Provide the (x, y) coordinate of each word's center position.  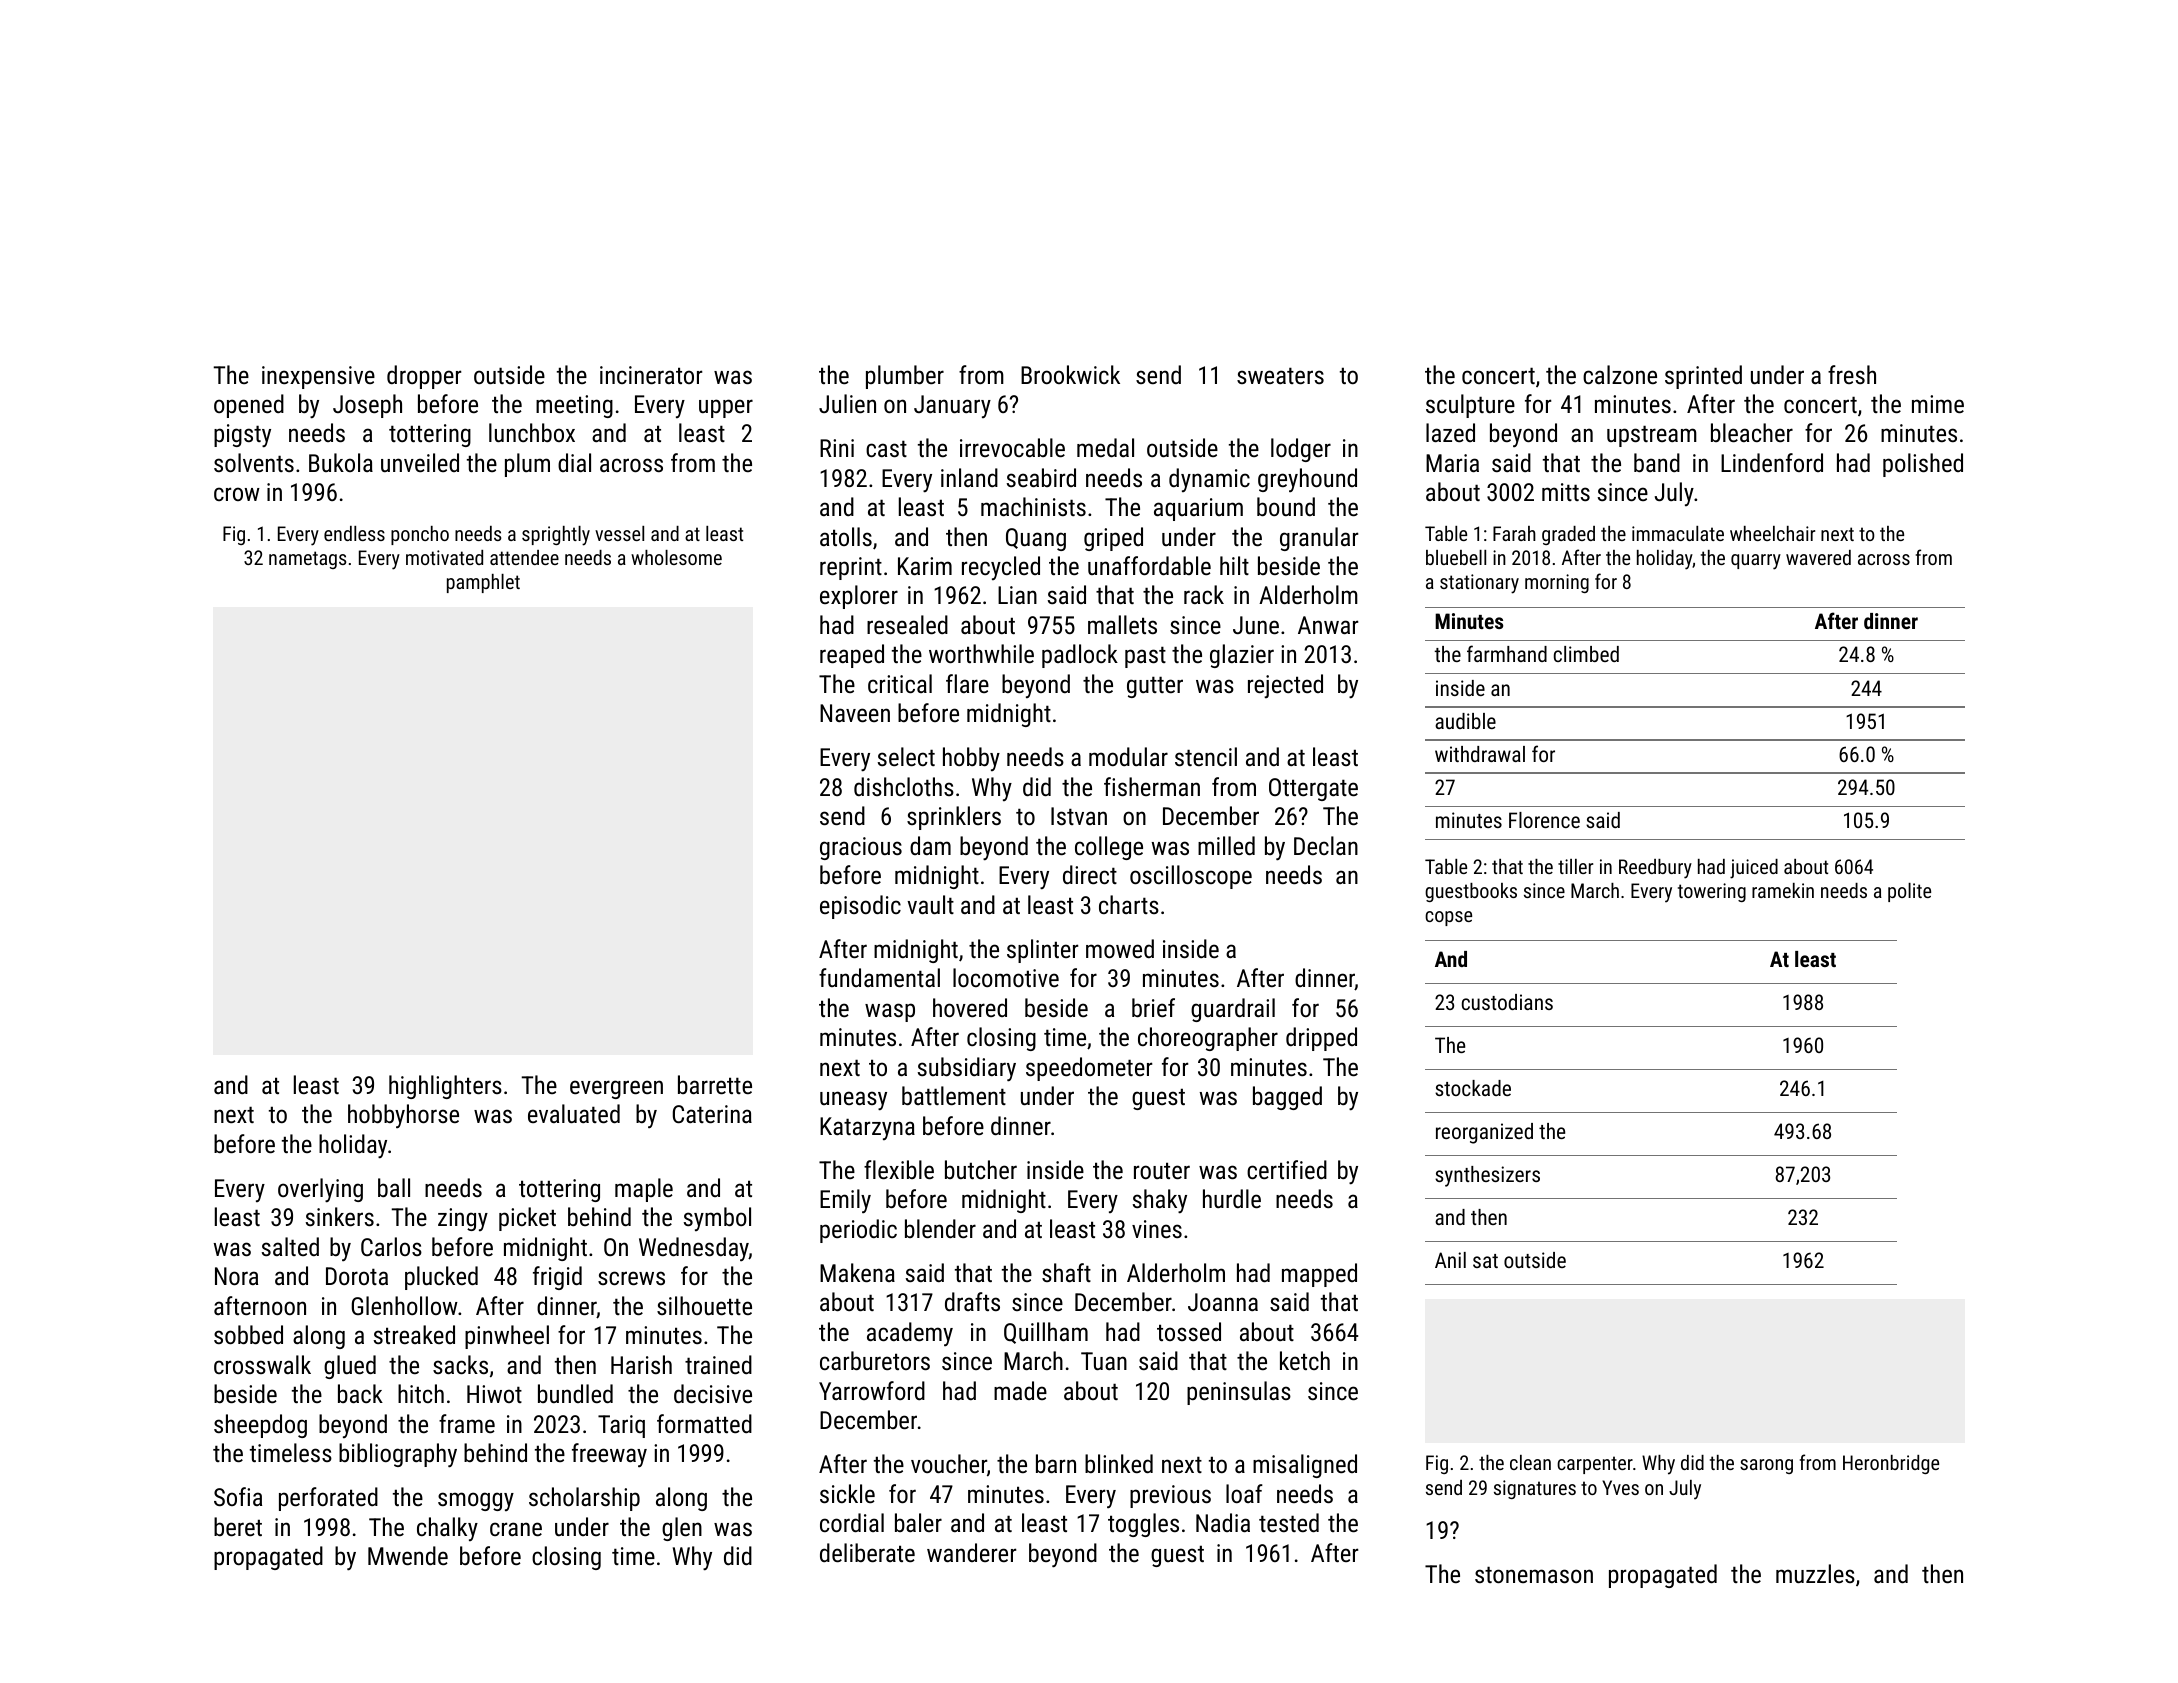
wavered (1818, 557)
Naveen (855, 713)
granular (1319, 539)
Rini (837, 448)
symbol (717, 1219)
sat (1485, 1261)
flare (967, 683)
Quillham (1046, 1333)
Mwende (408, 1555)
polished (1923, 465)
